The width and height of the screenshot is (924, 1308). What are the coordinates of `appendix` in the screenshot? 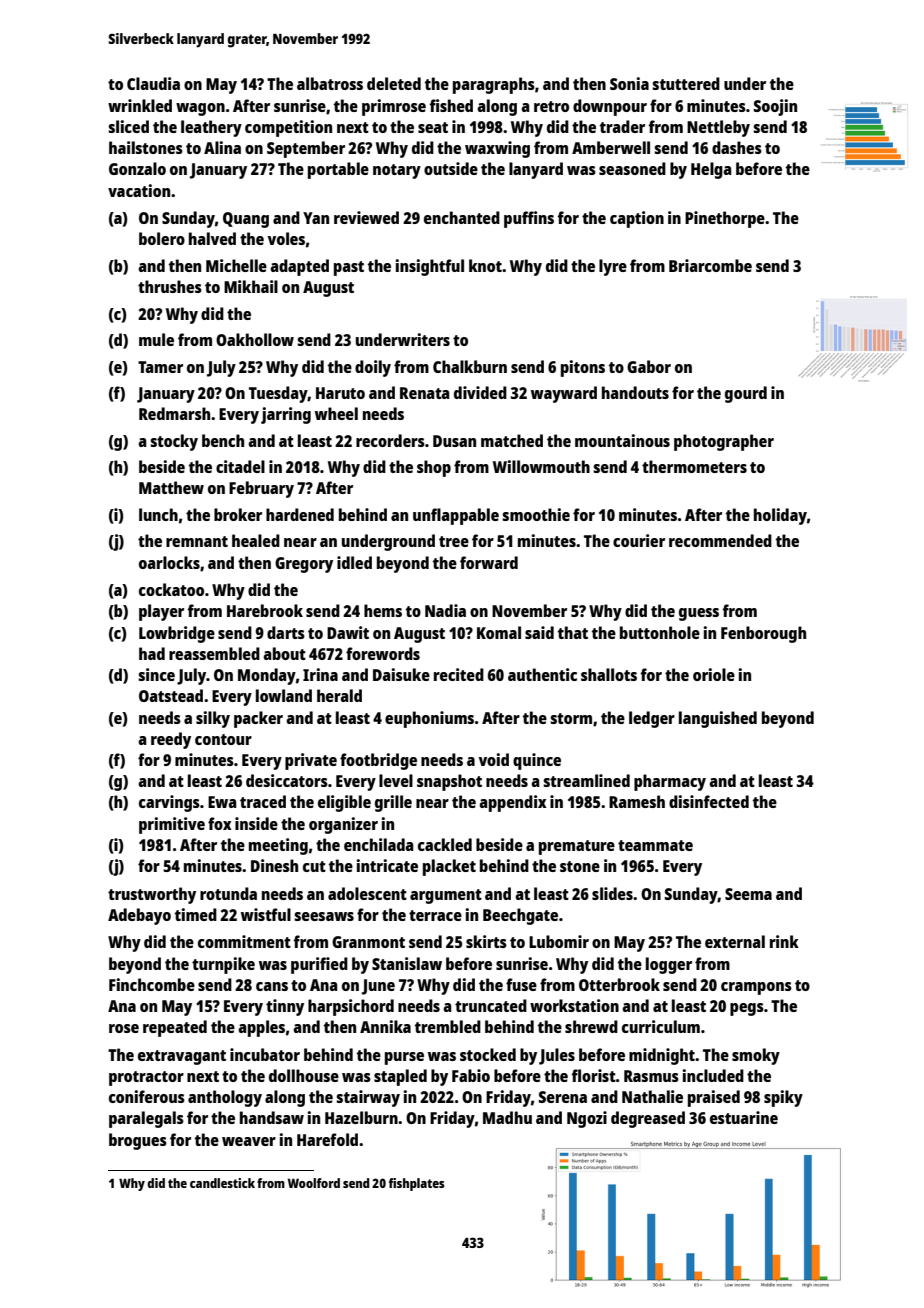 It's located at (513, 803).
